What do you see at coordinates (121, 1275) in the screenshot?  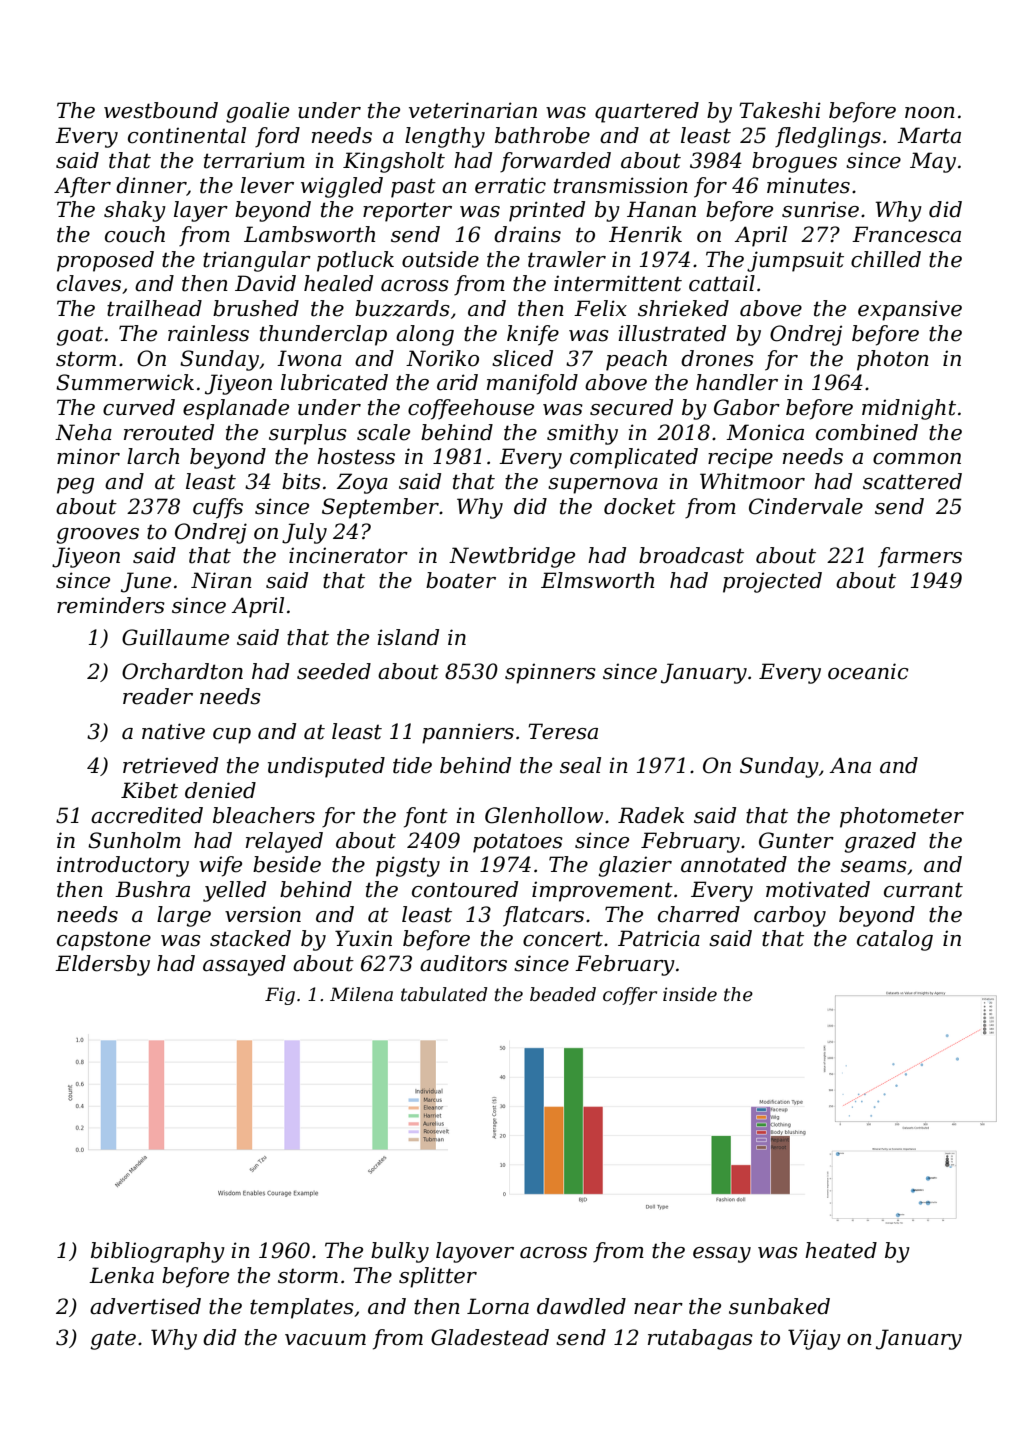 I see `Lenka` at bounding box center [121, 1275].
